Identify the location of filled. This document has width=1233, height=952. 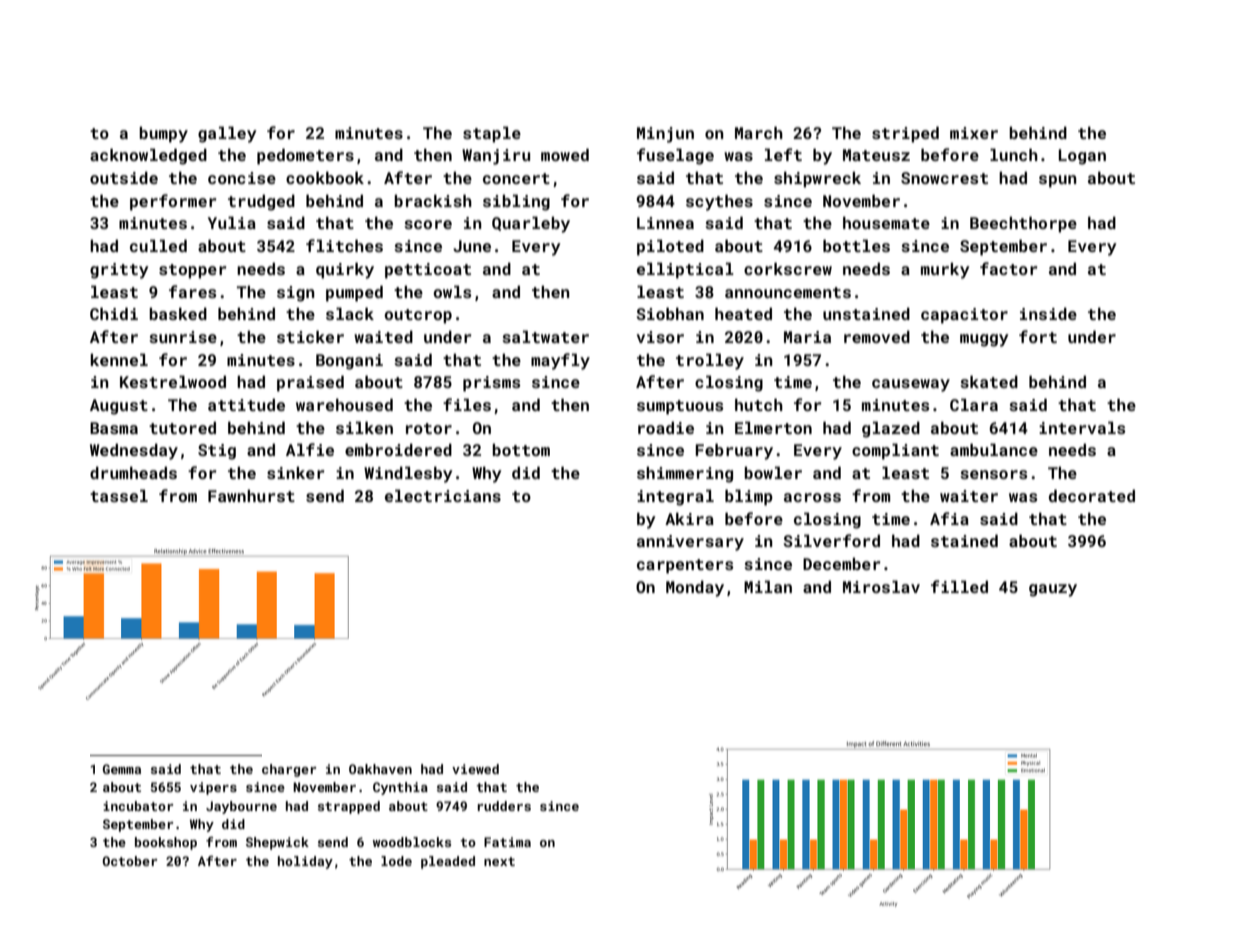
(959, 586).
